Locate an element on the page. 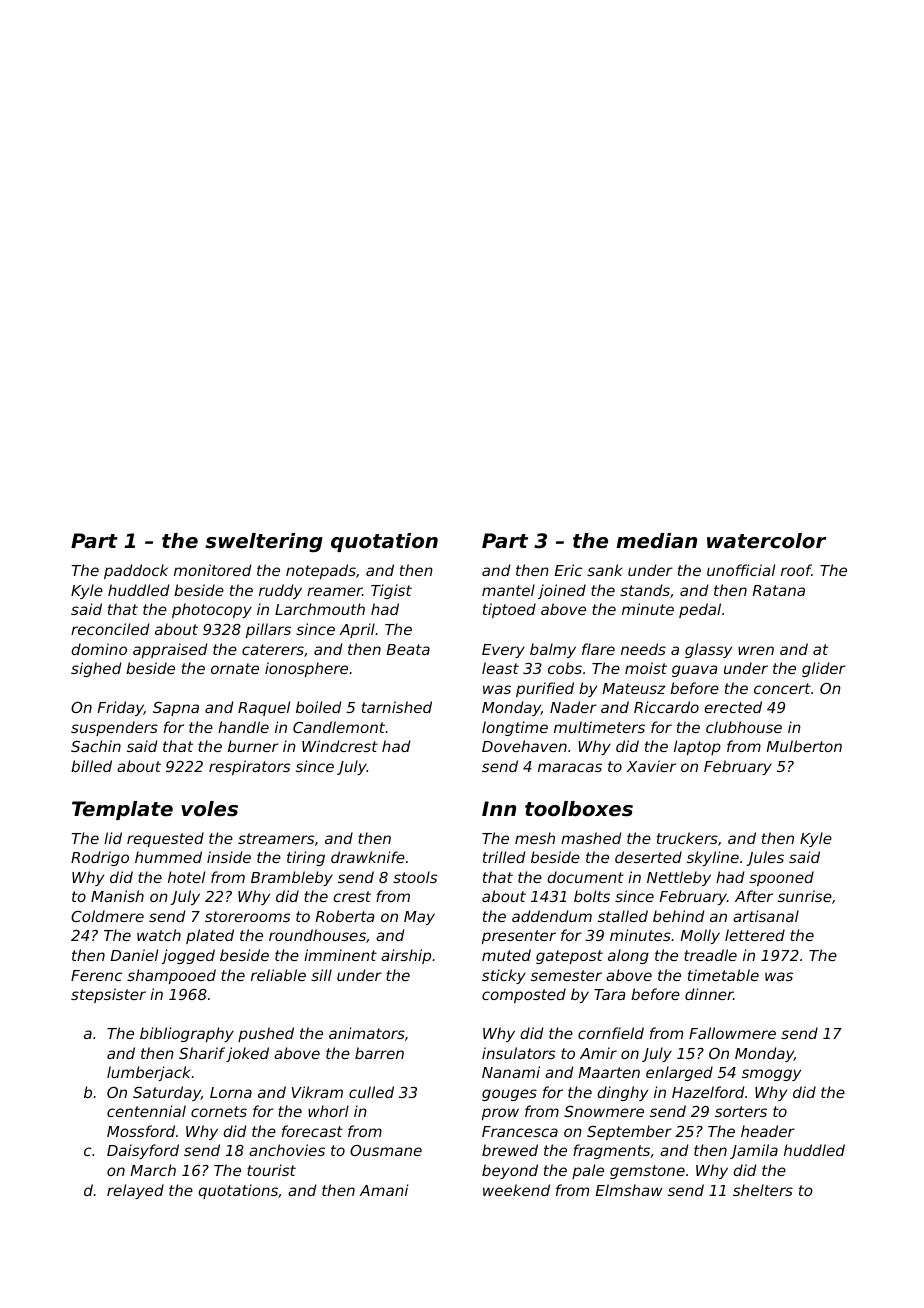 This image has width=924, height=1308. animators is located at coordinates (367, 1033).
